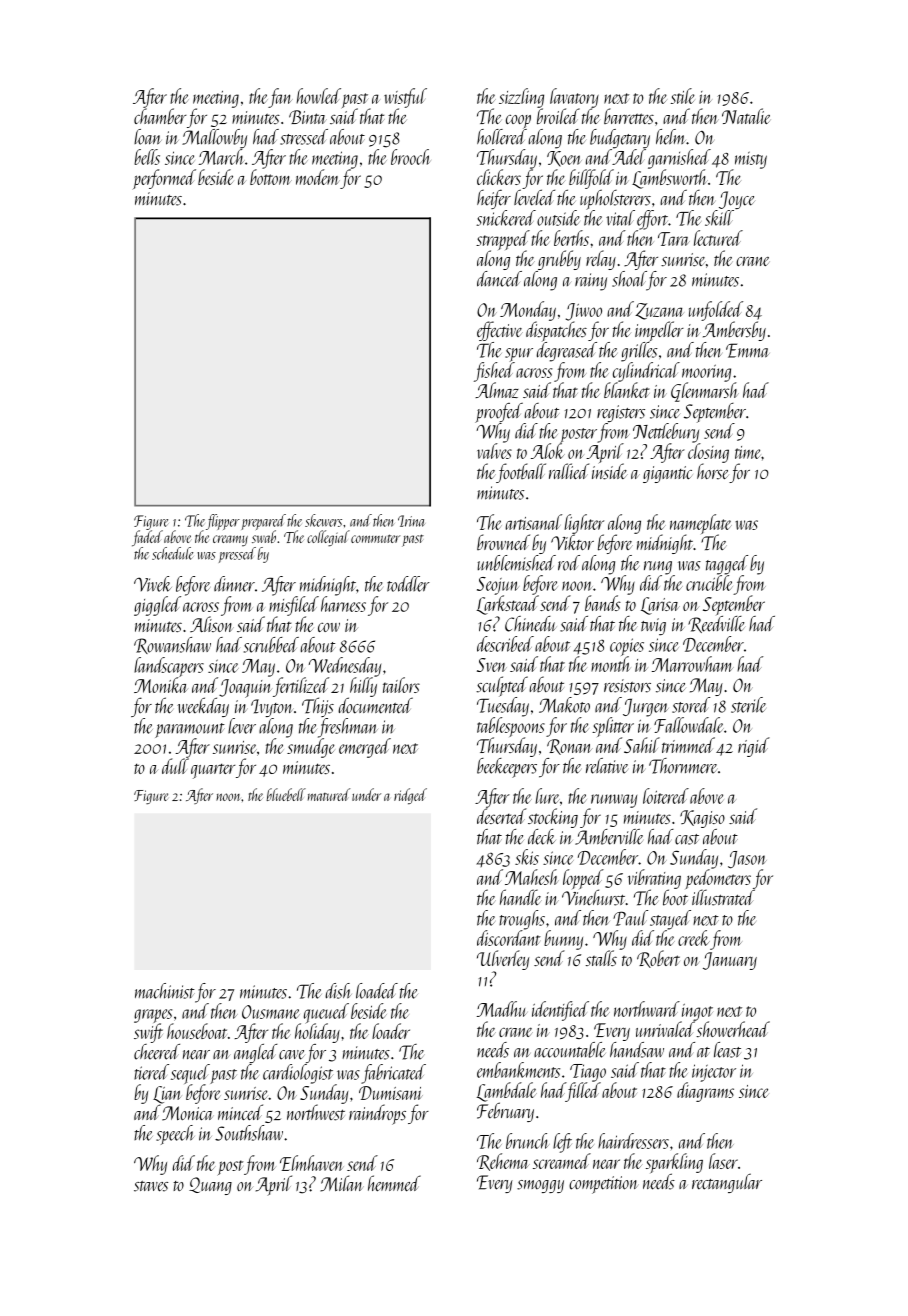 This screenshot has width=908, height=1316. Describe the element at coordinates (223, 522) in the screenshot. I see `flipper` at that location.
